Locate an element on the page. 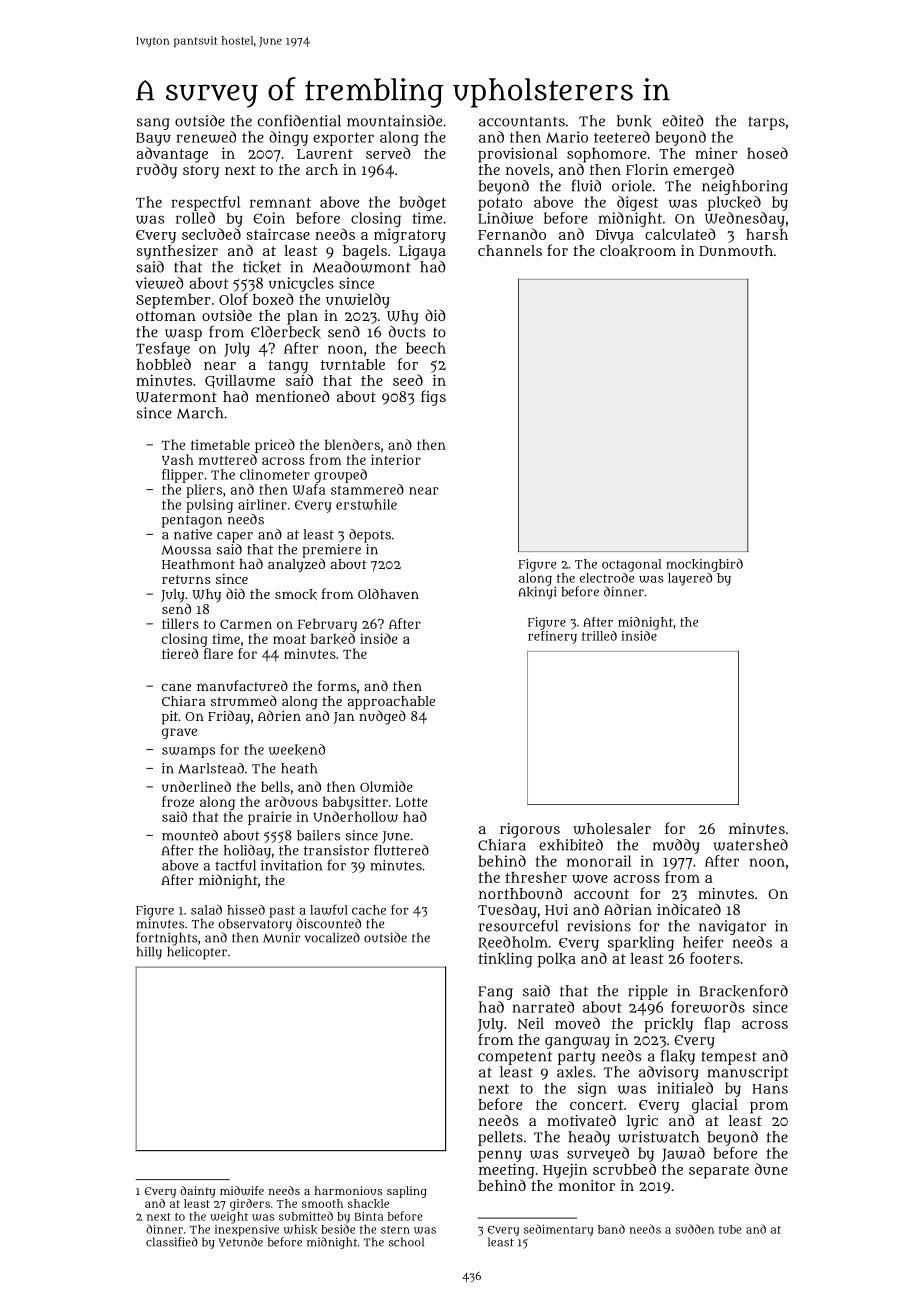 The height and width of the image is (1314, 924). edited is located at coordinates (683, 121).
